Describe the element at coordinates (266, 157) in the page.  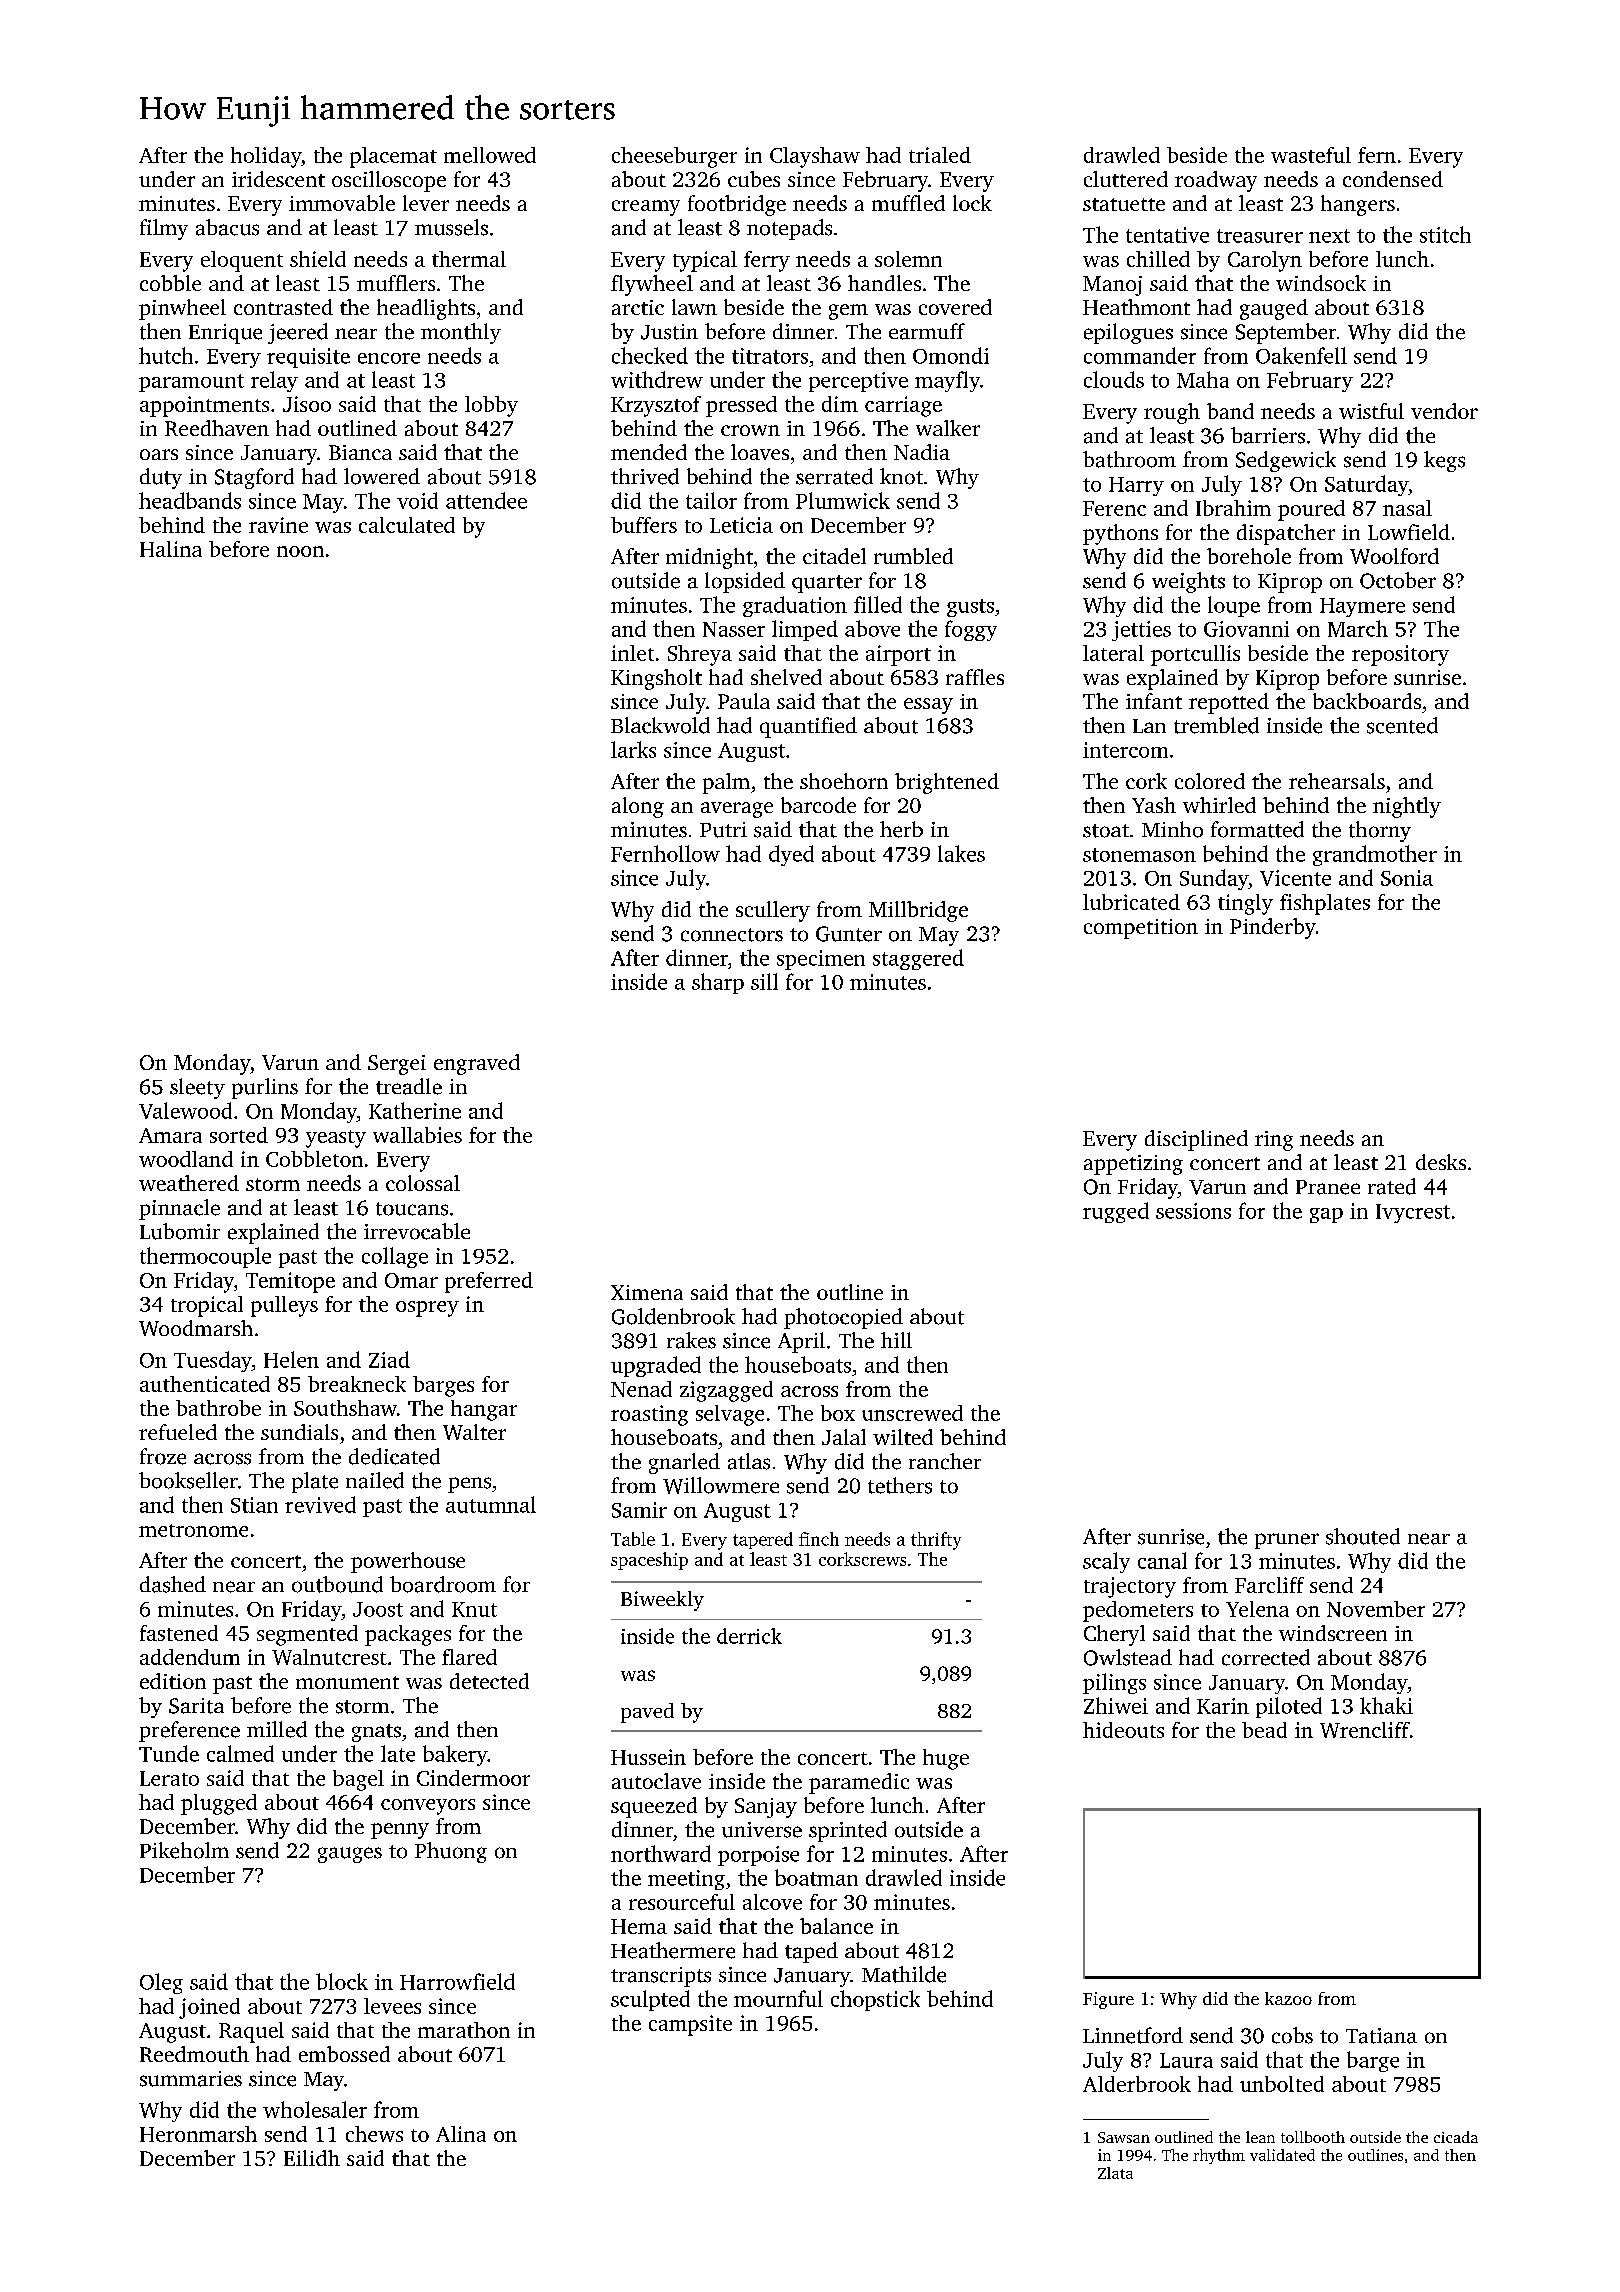
I see `holiday` at that location.
